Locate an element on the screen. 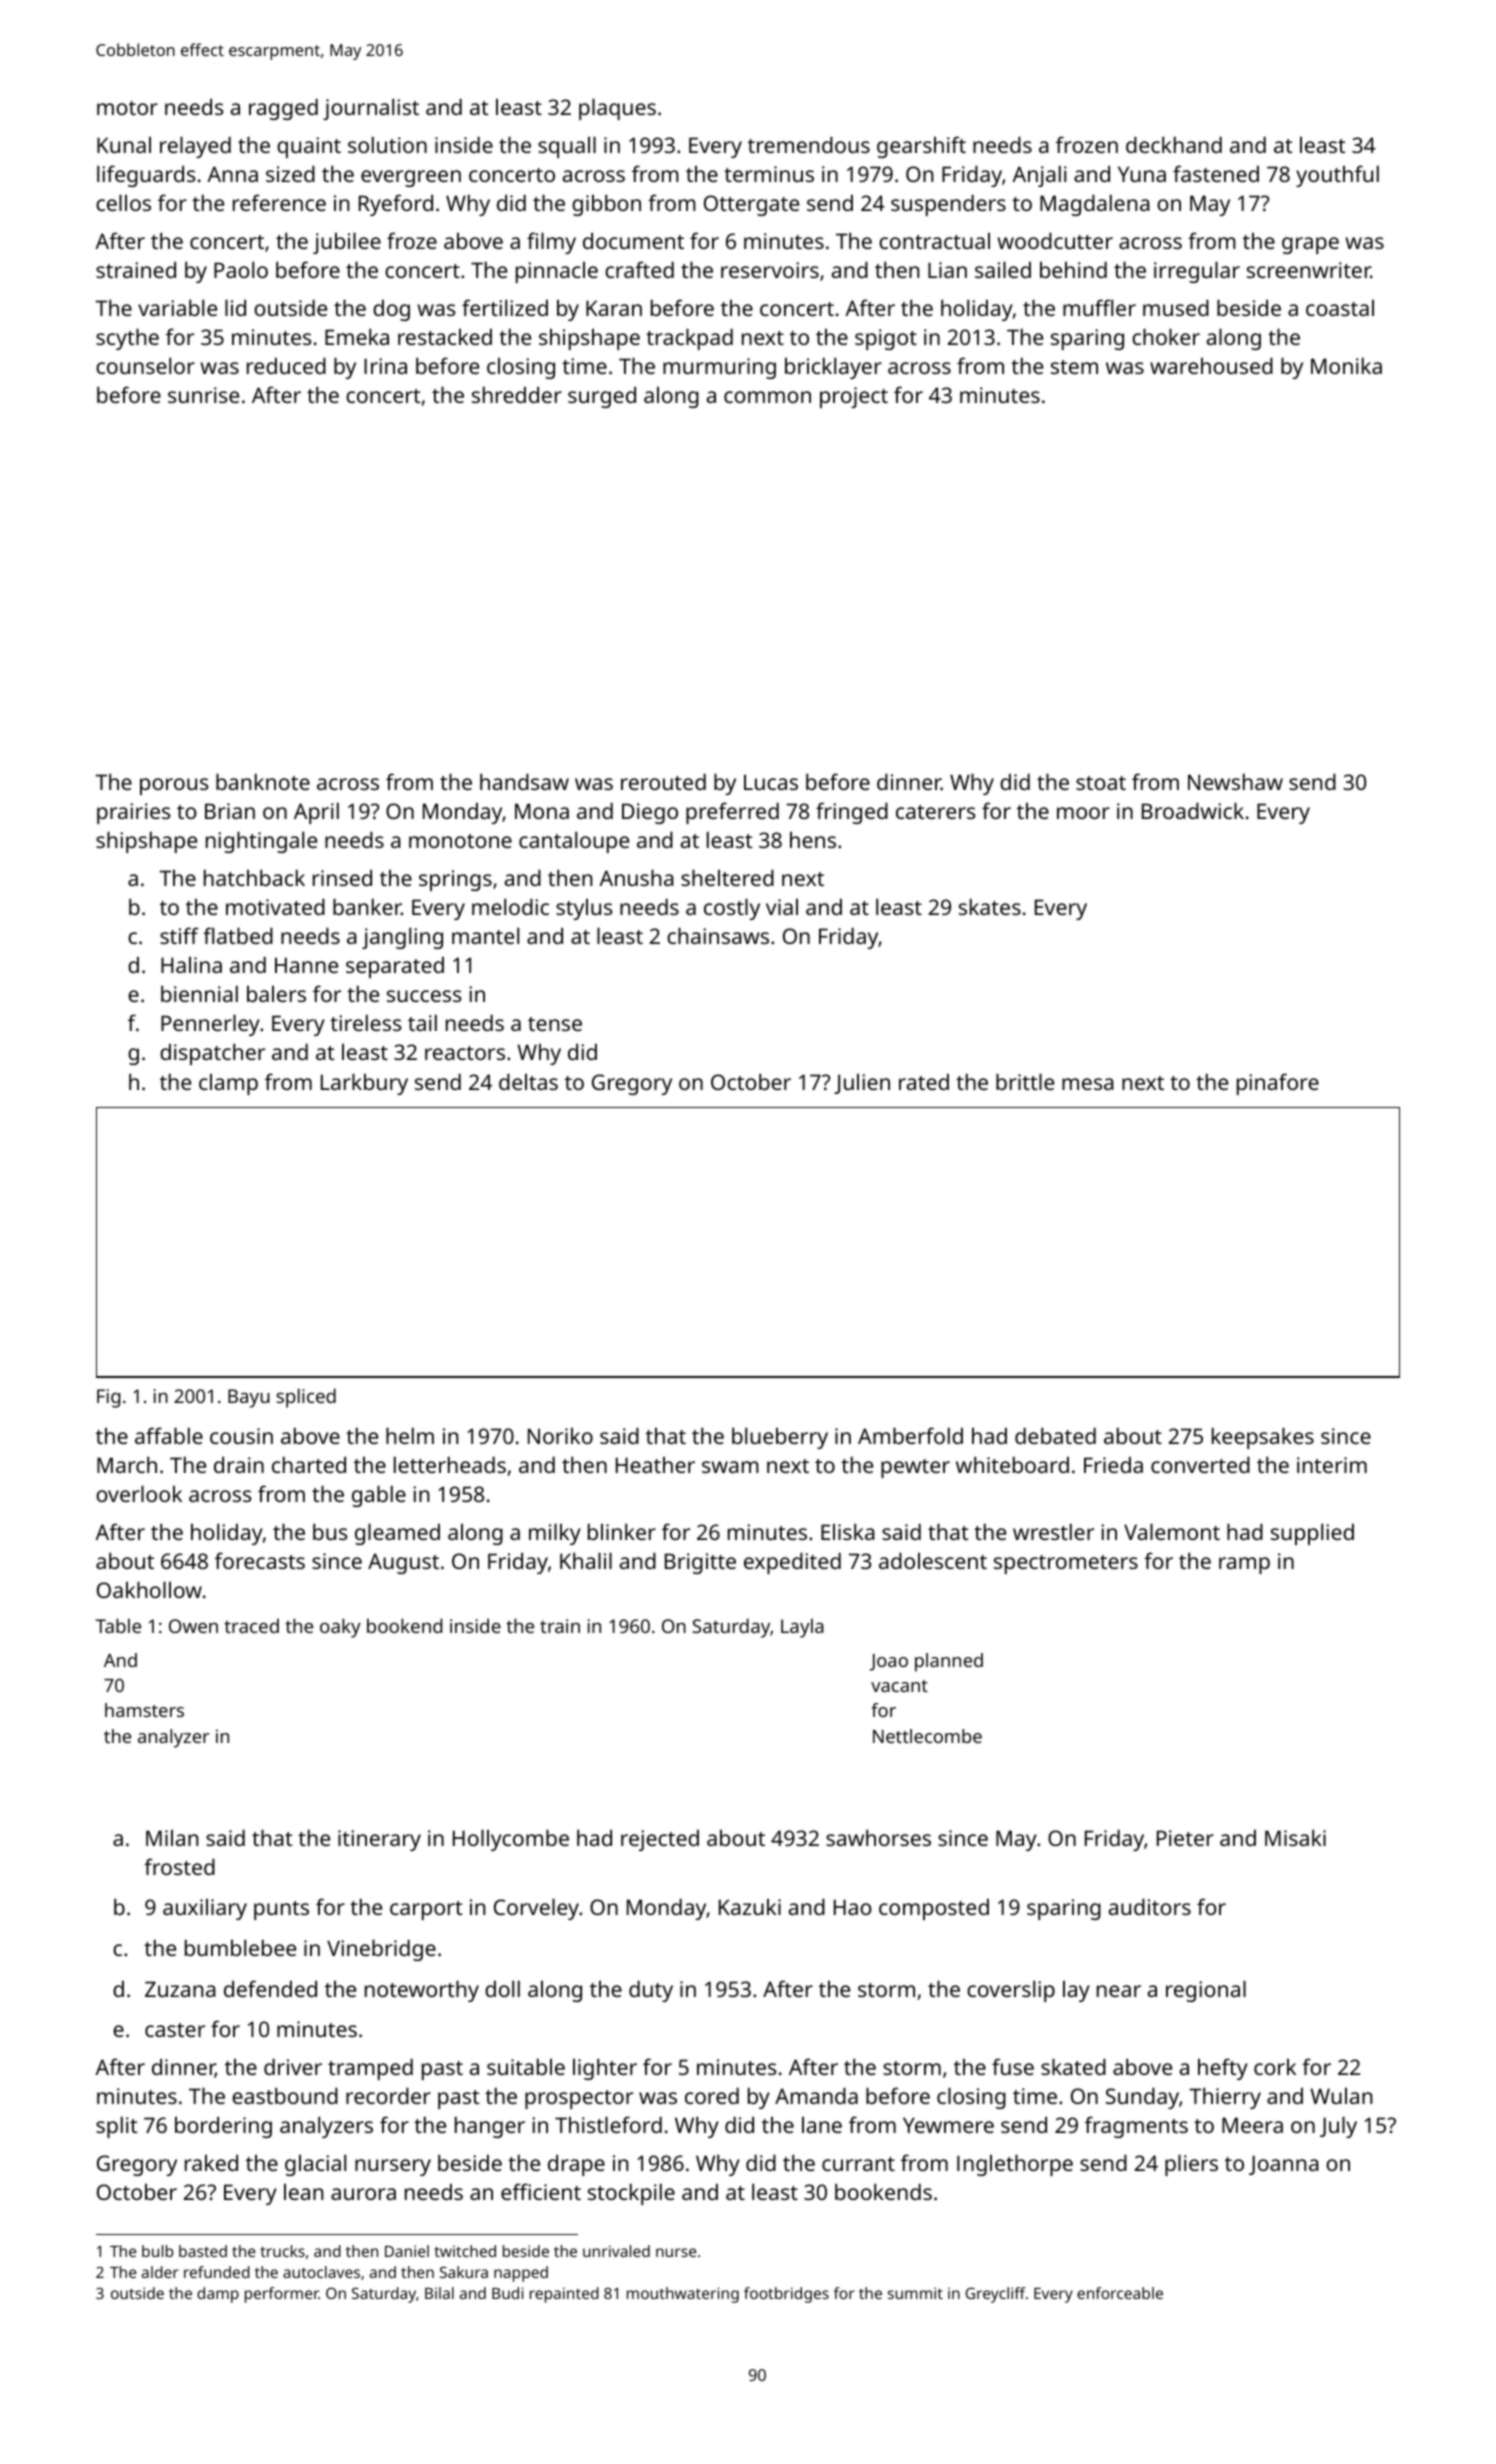 This screenshot has width=1496, height=2464. stoat is located at coordinates (1101, 783).
